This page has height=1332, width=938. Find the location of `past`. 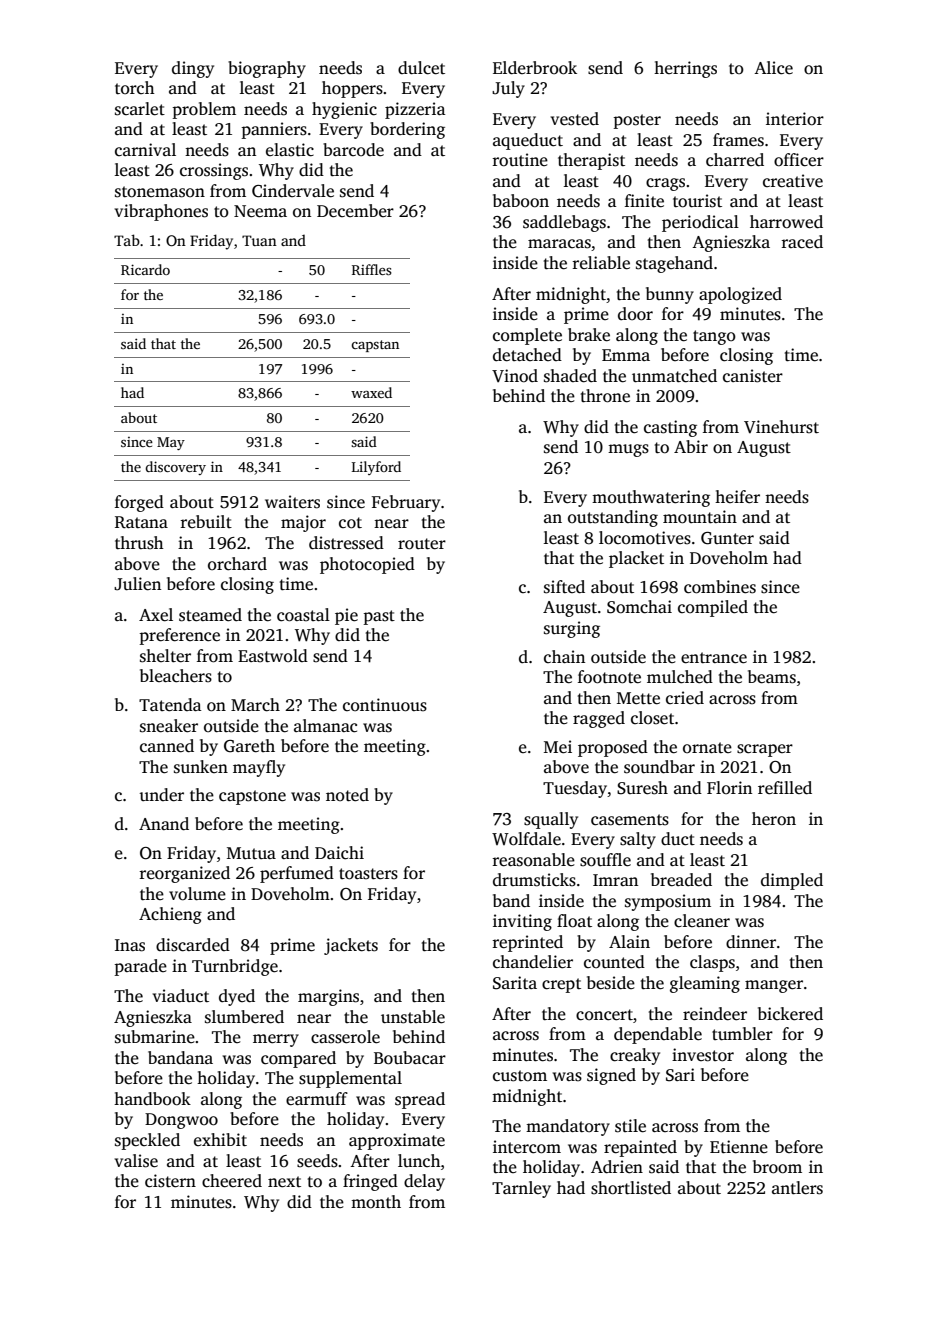

past is located at coordinates (379, 617).
